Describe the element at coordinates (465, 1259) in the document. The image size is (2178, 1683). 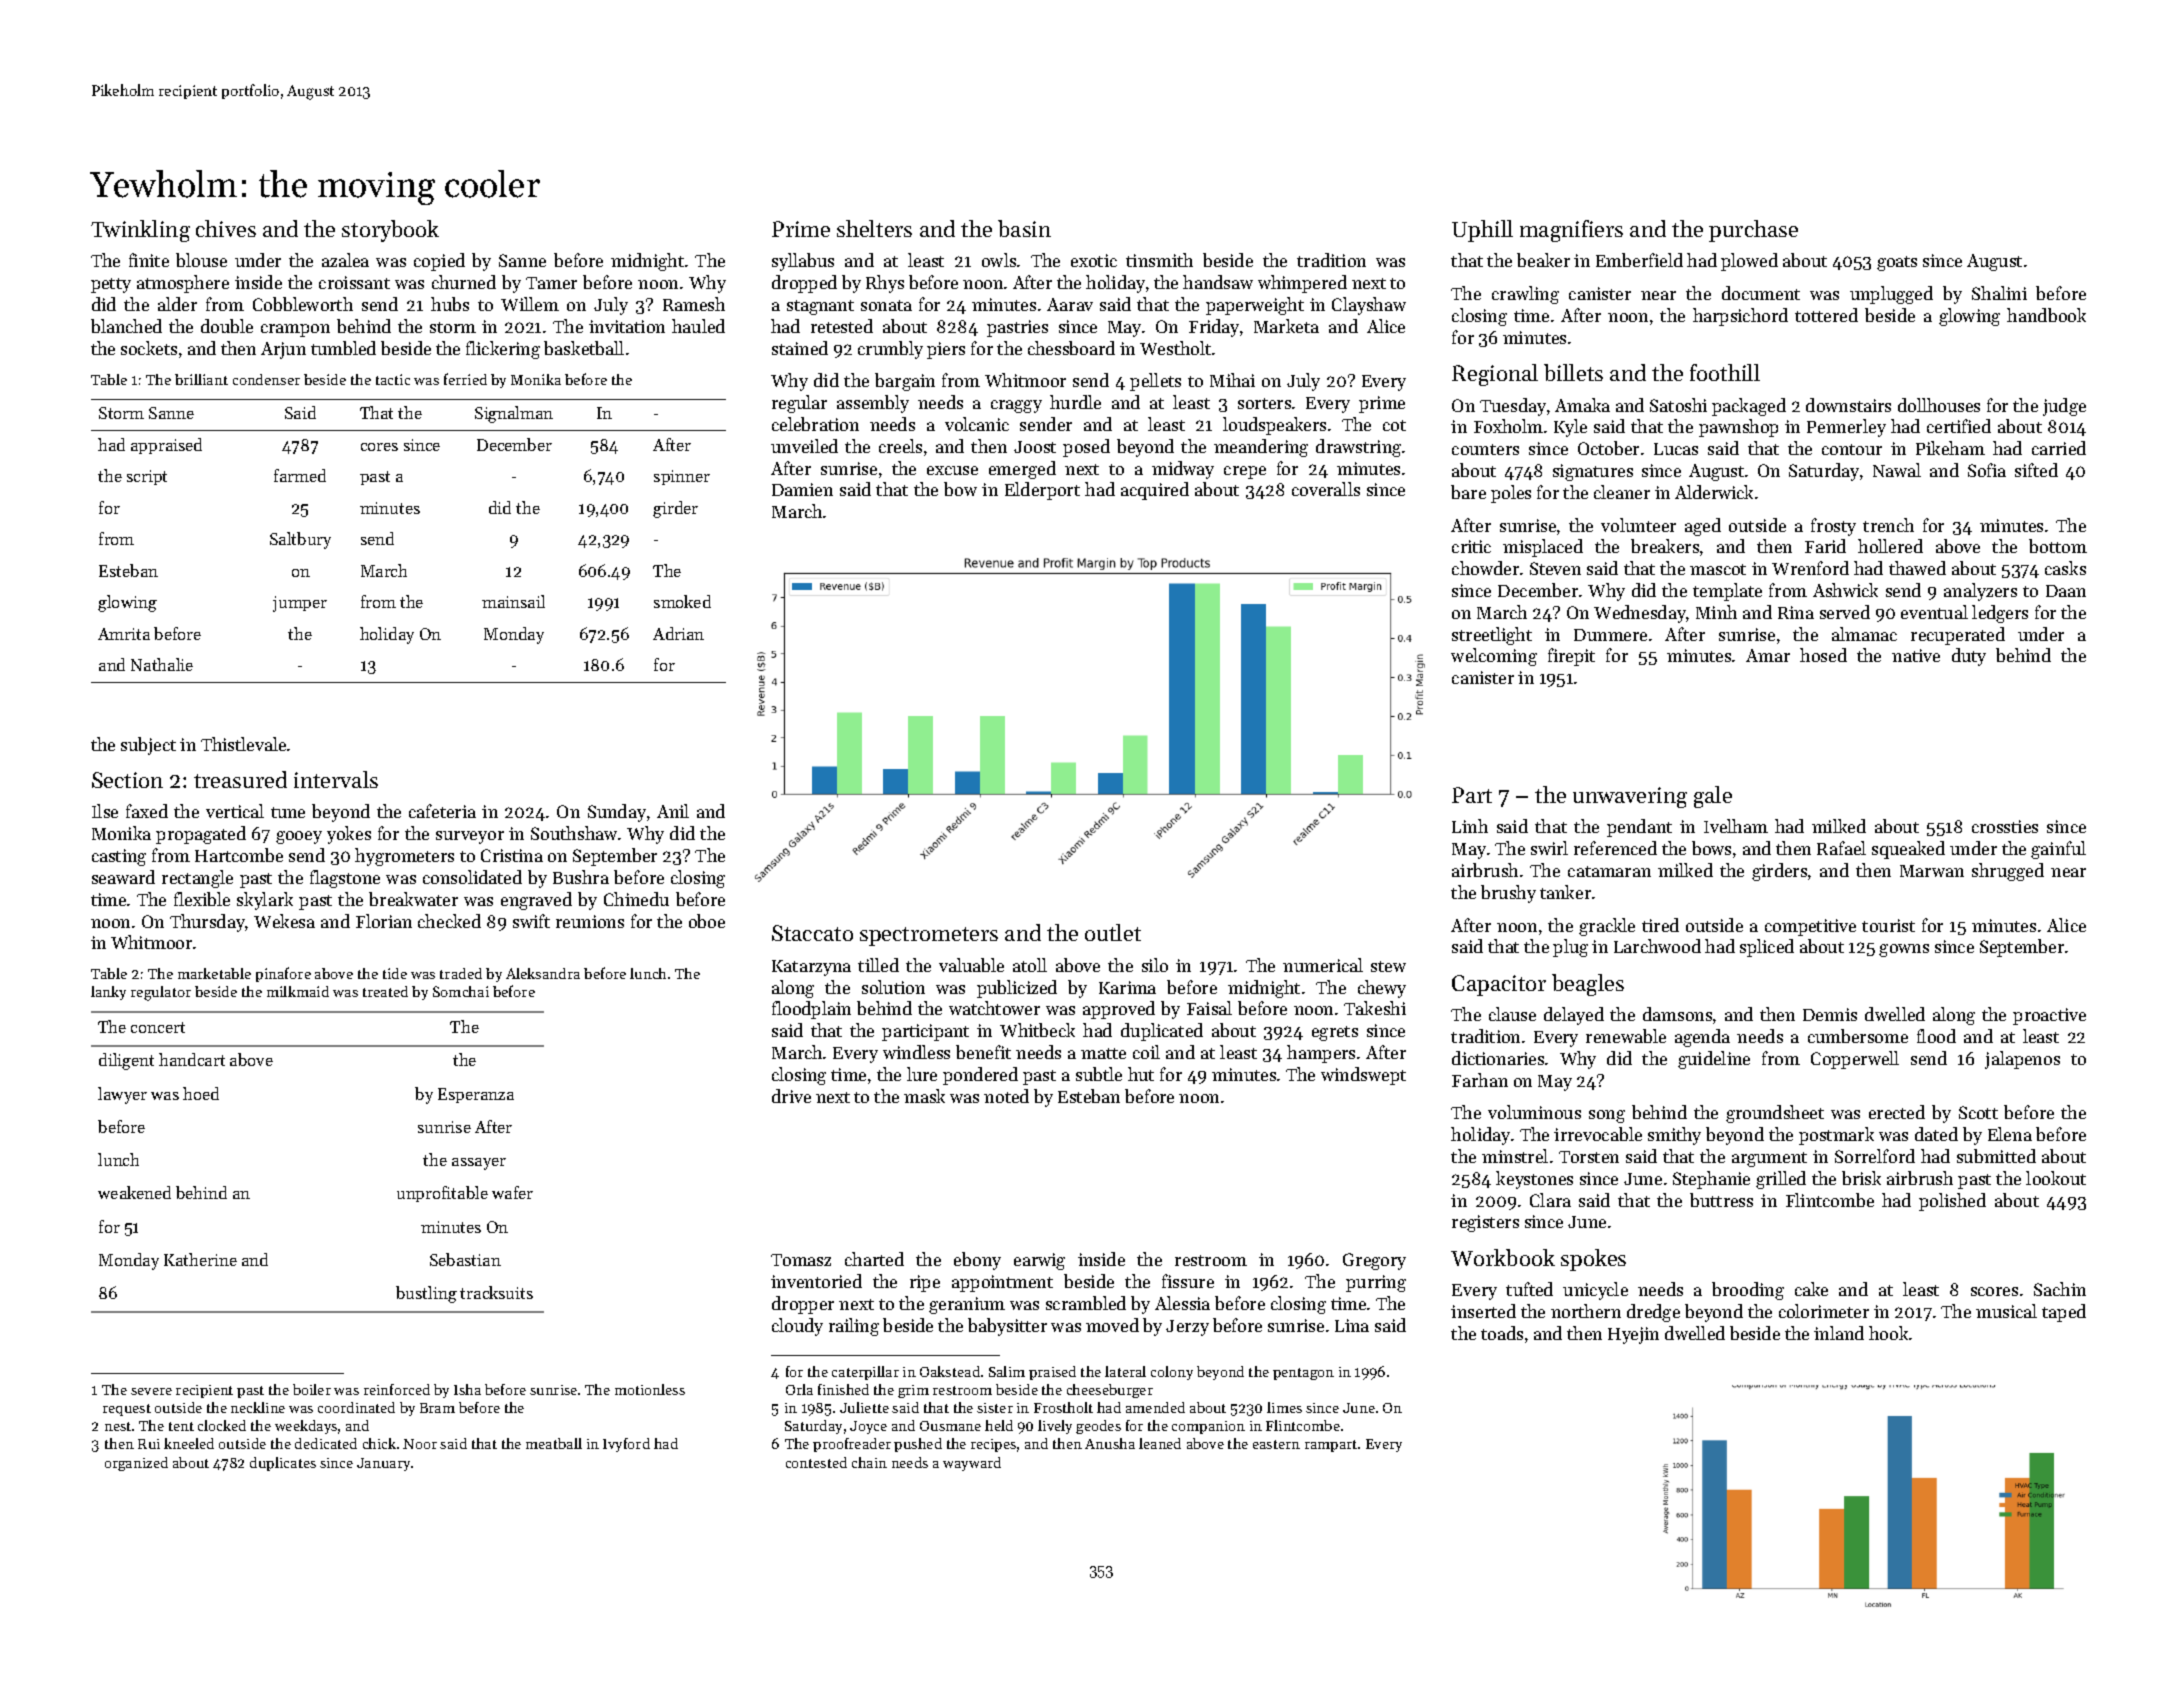
I see `Sebastian` at that location.
